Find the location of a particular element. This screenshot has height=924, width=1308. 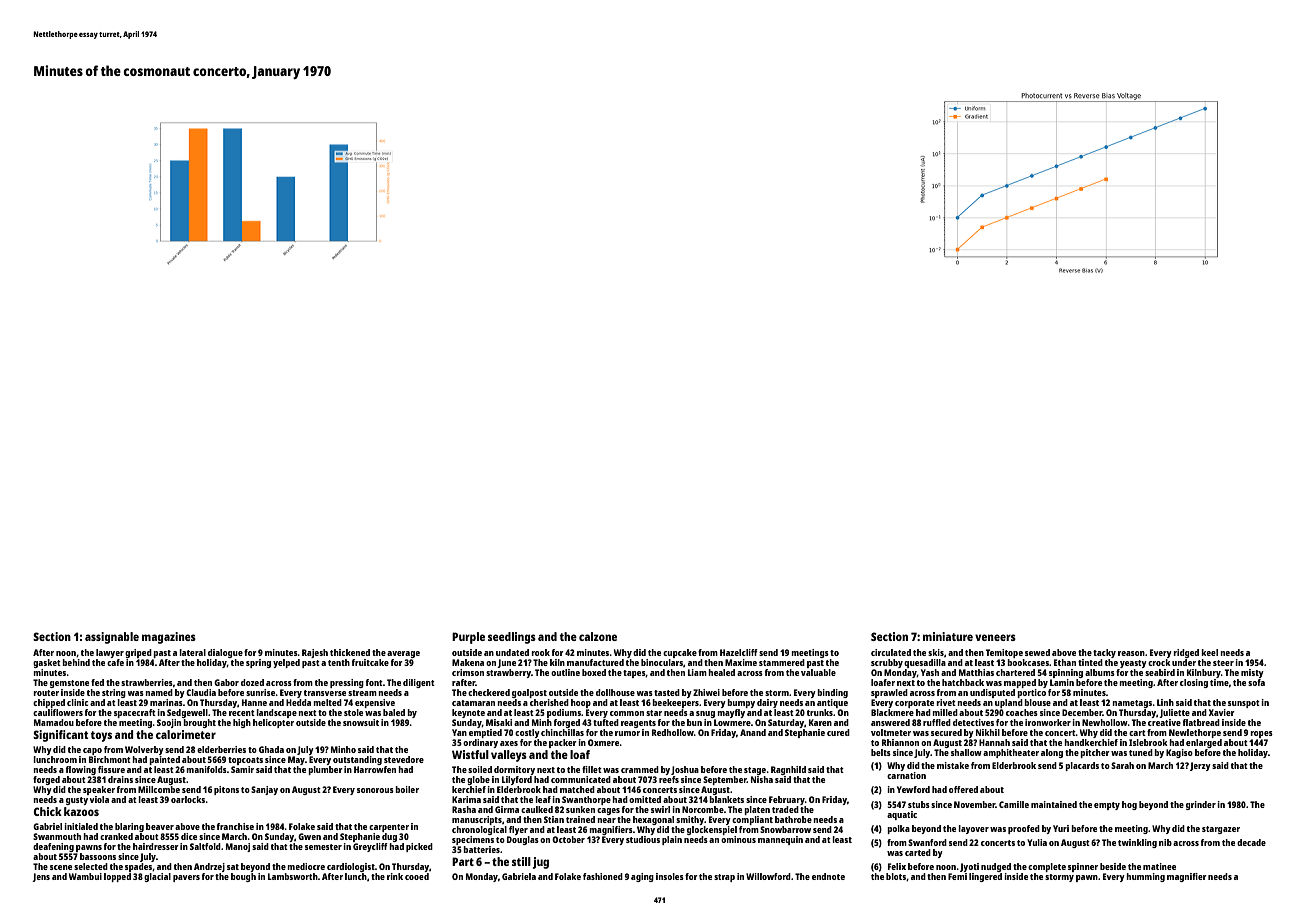

Anand is located at coordinates (753, 732).
